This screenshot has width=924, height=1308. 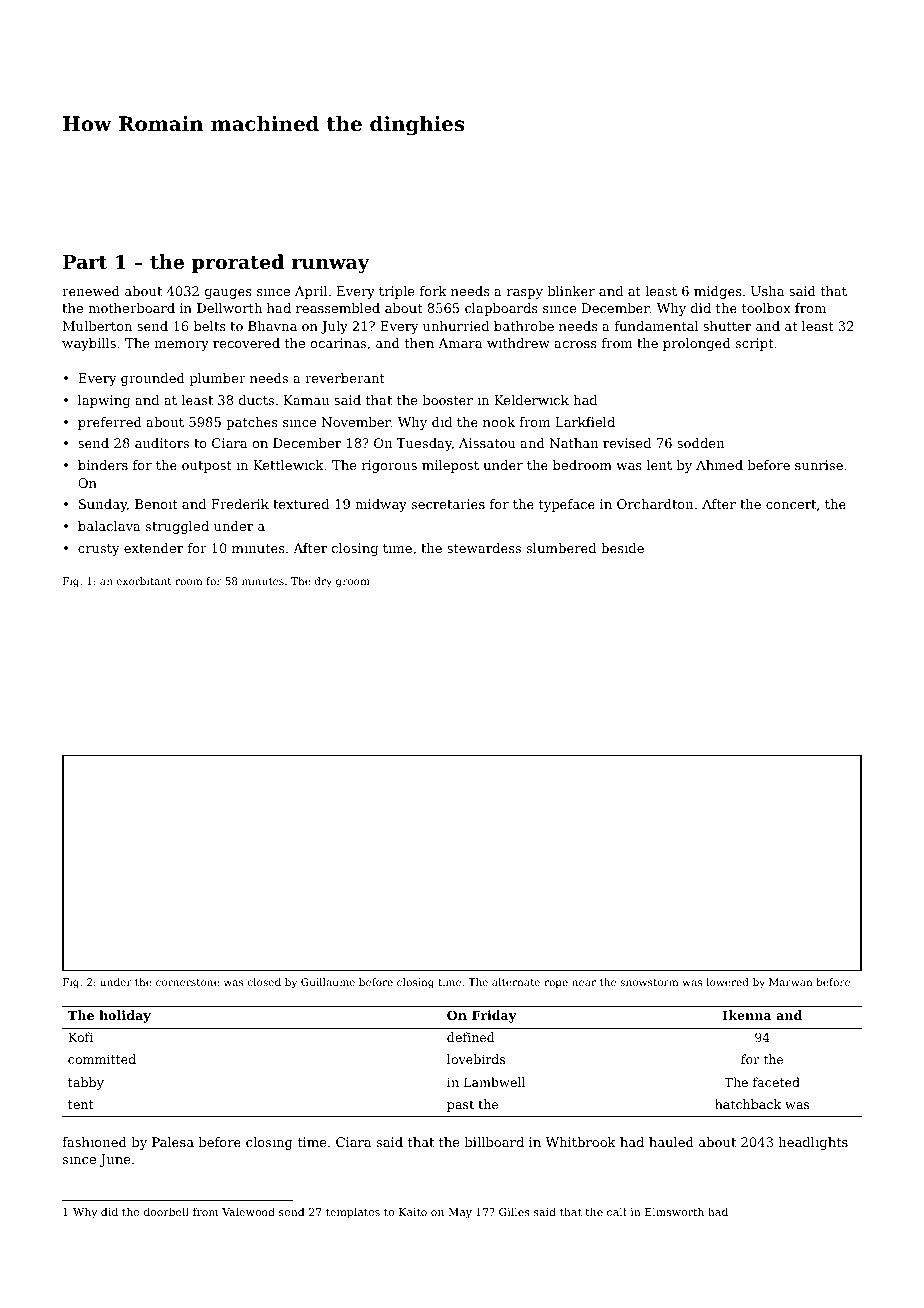 I want to click on Kofi, so click(x=80, y=1037).
